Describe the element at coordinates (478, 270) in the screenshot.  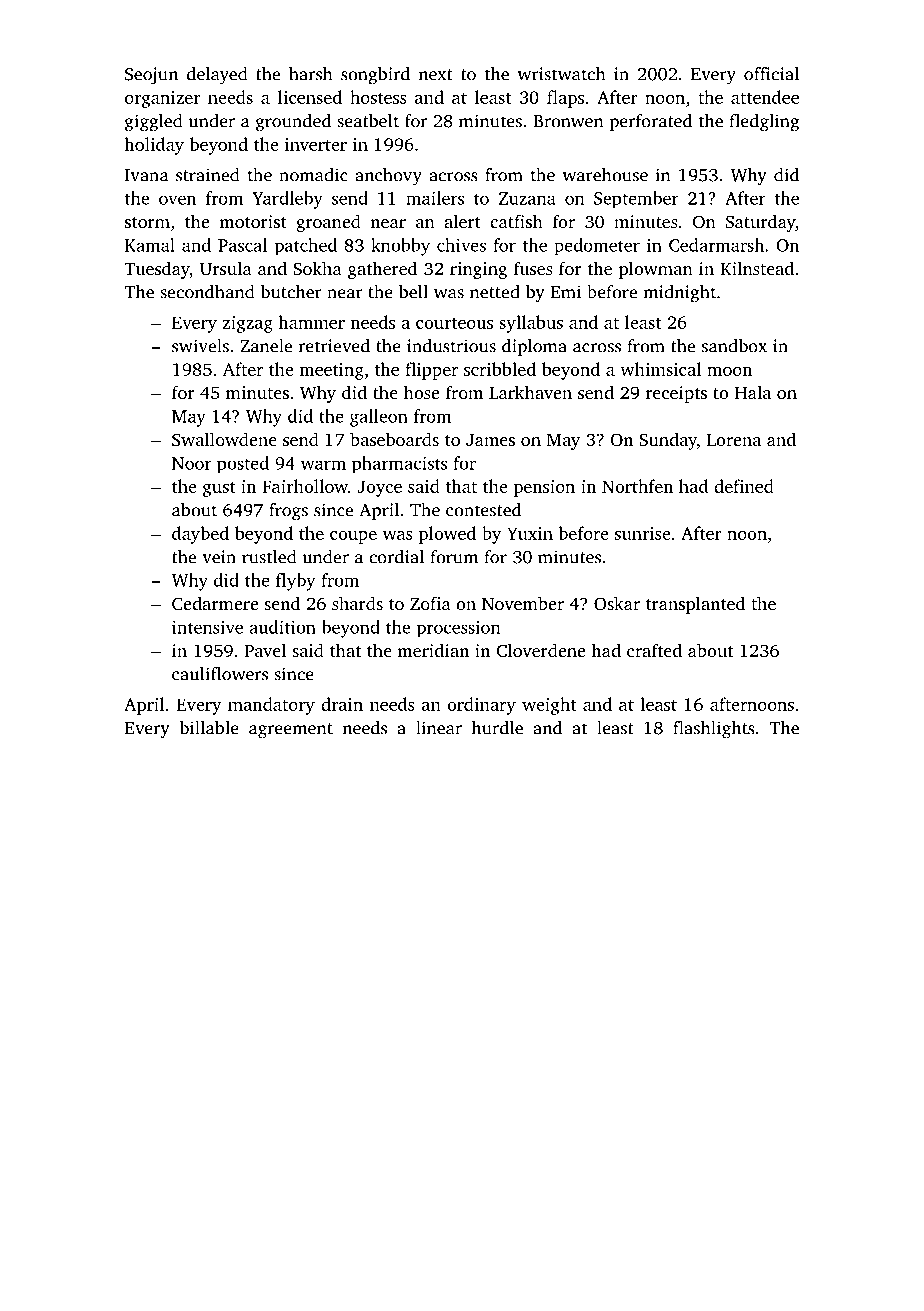
I see `ringing` at that location.
